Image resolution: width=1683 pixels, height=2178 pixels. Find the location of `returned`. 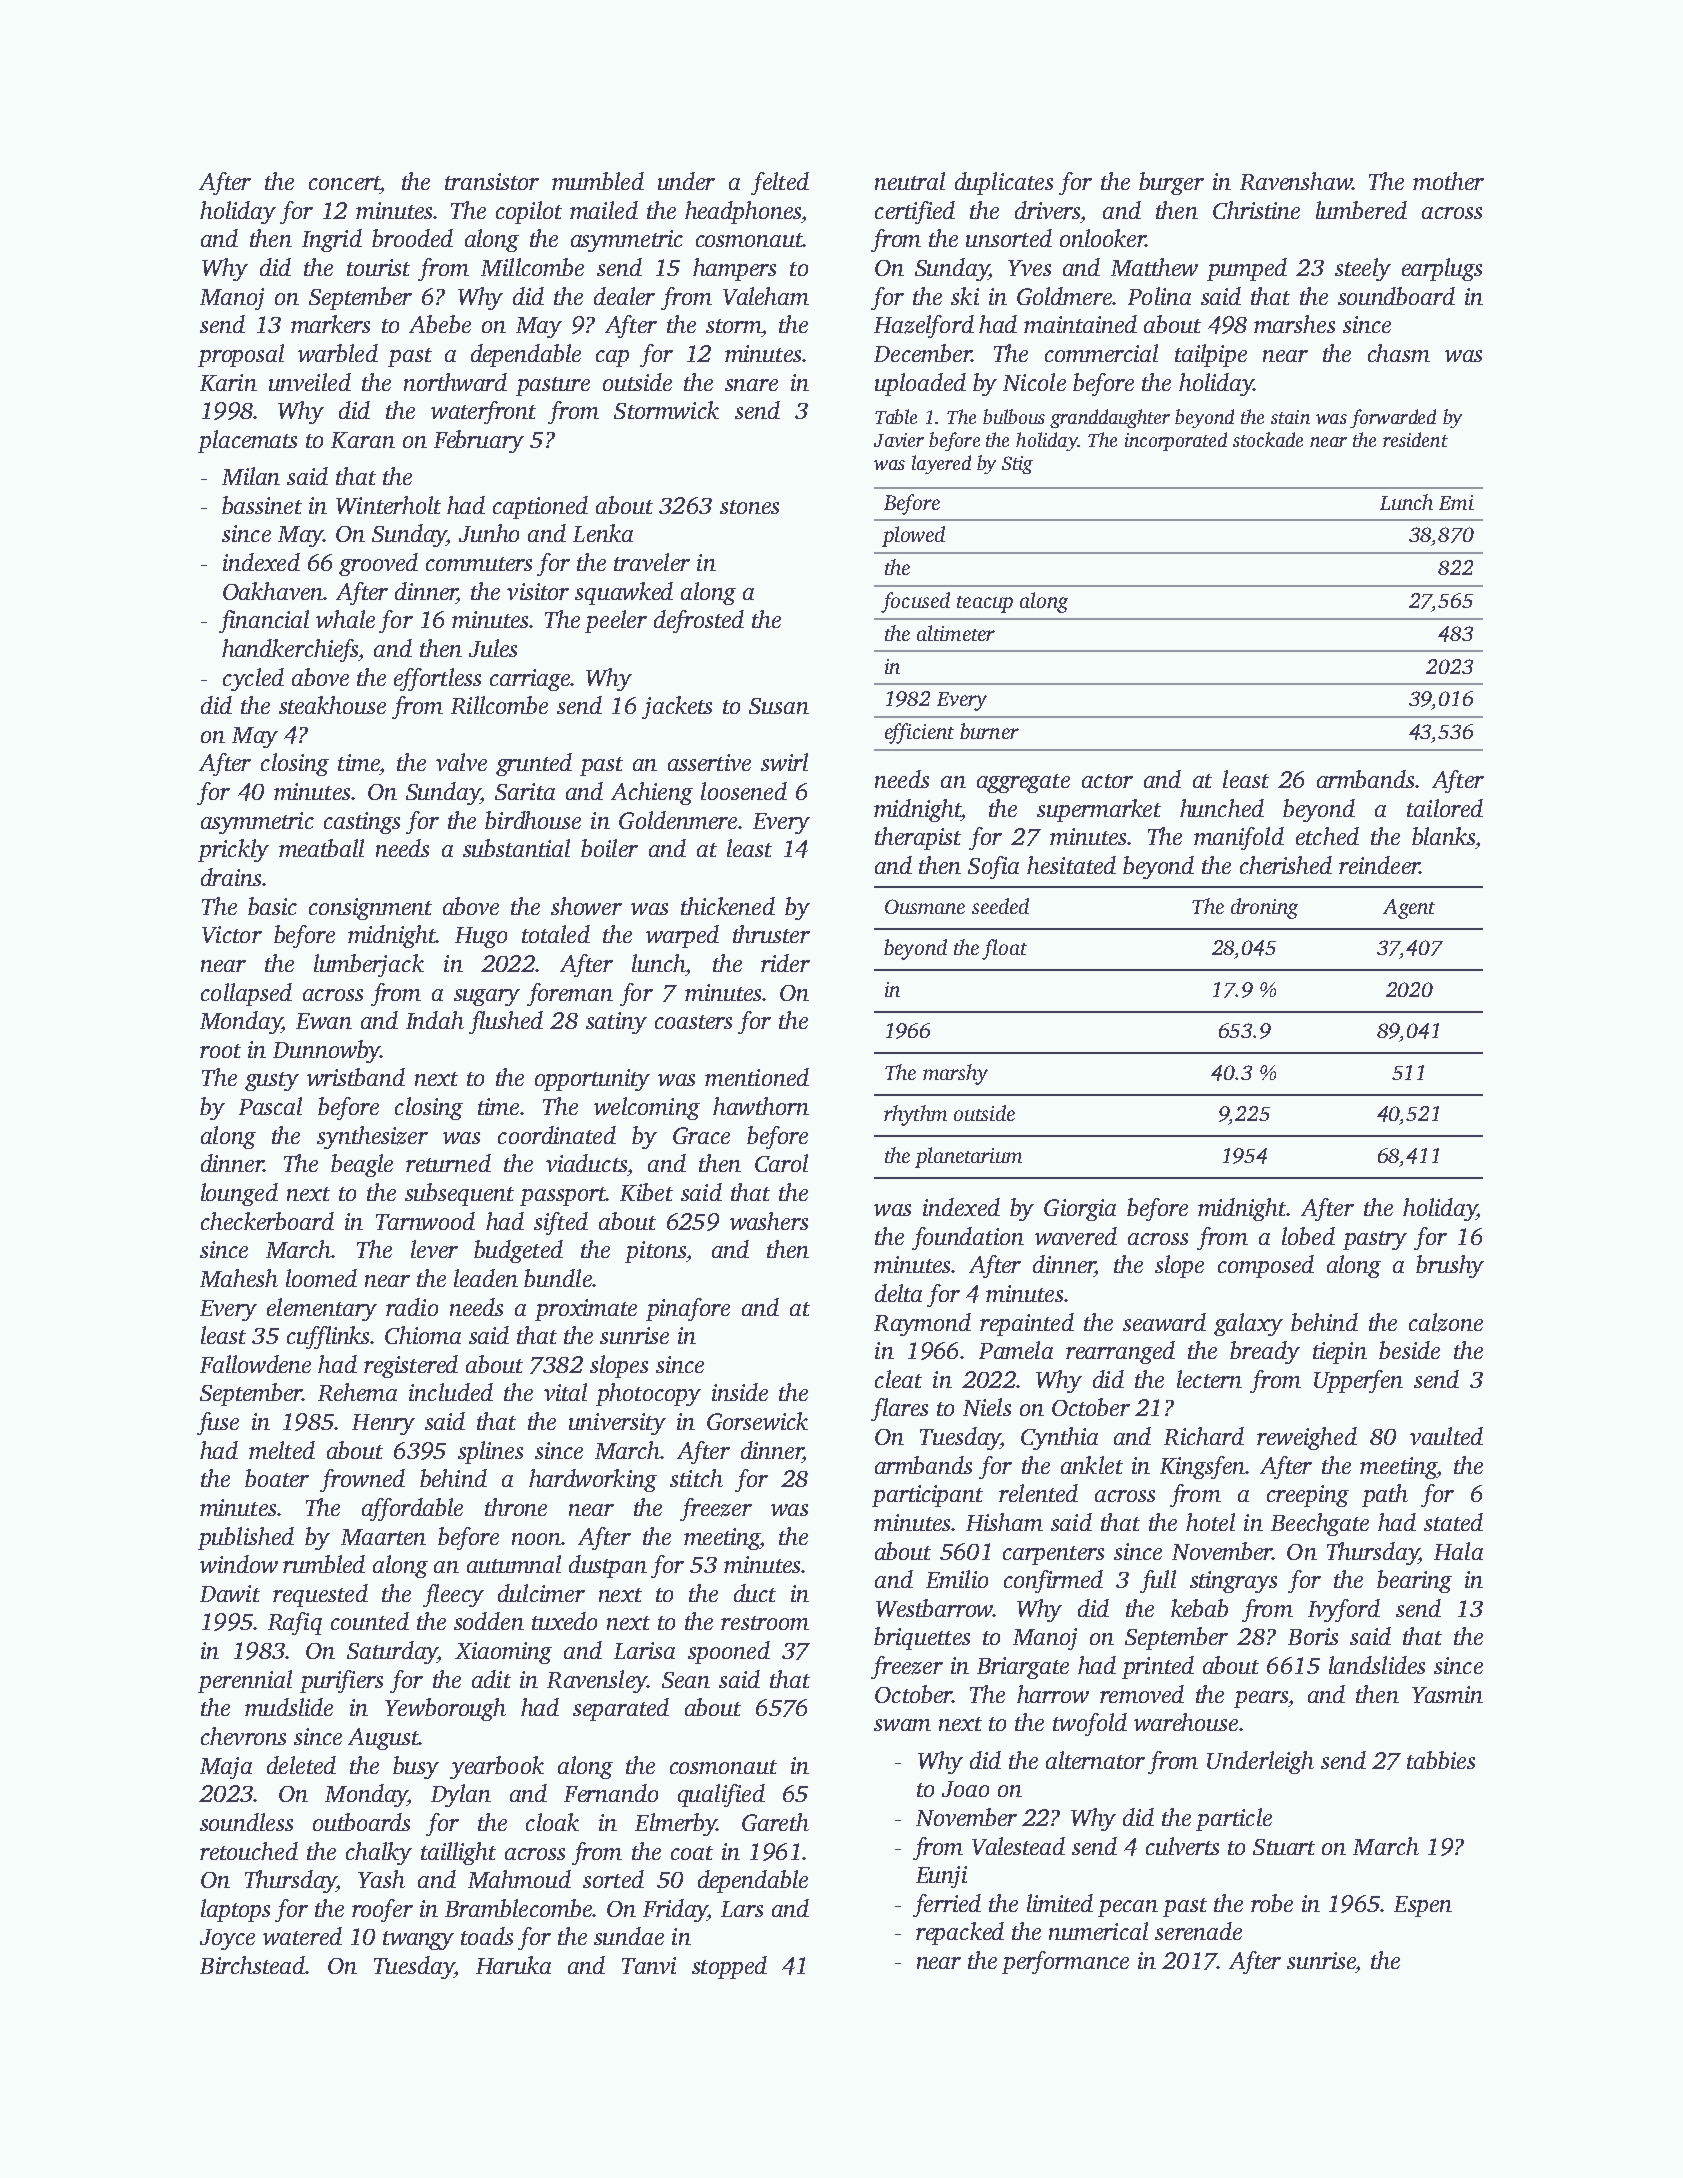

returned is located at coordinates (448, 1163).
